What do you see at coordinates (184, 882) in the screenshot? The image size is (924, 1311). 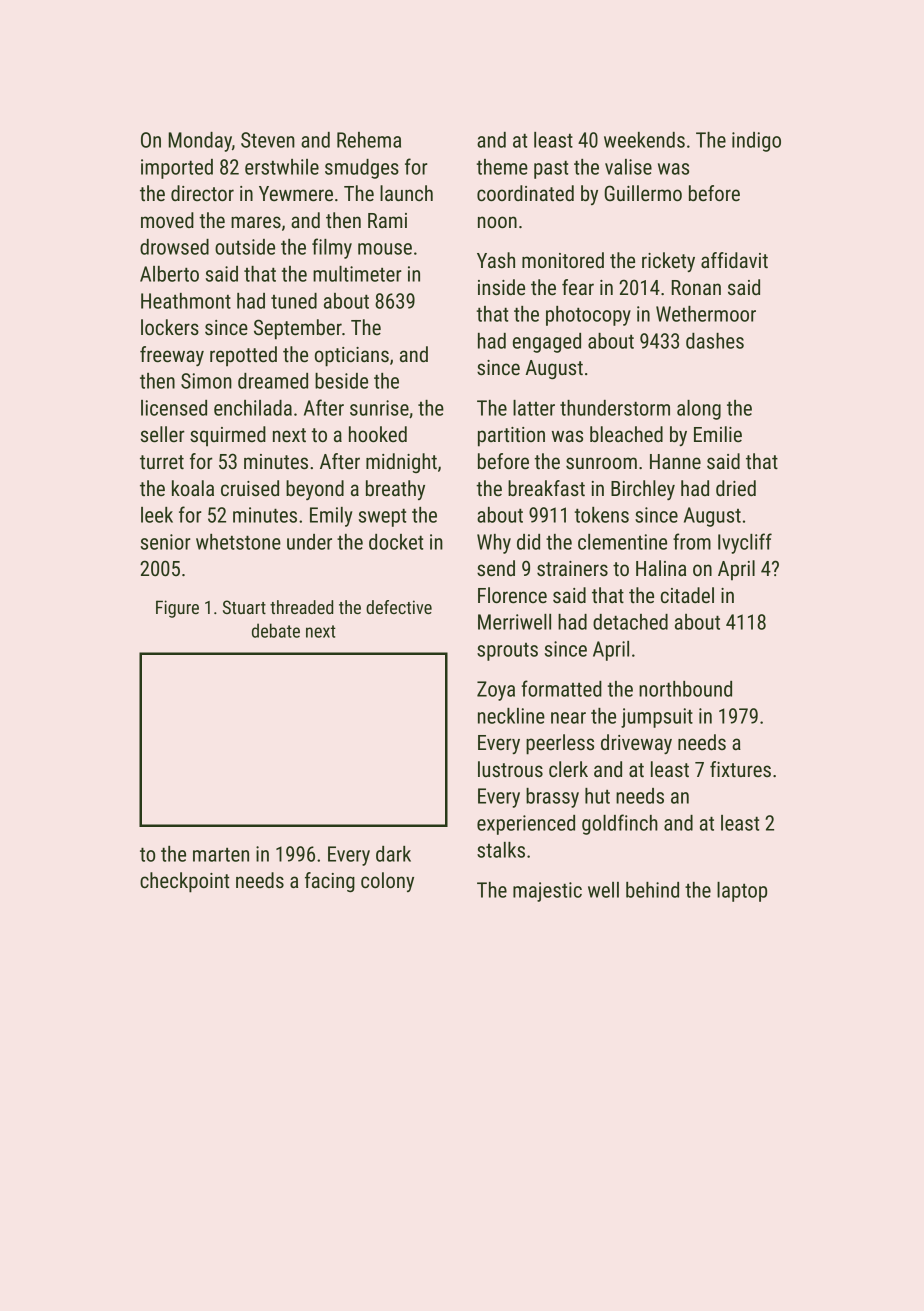 I see `checkpoint` at bounding box center [184, 882].
